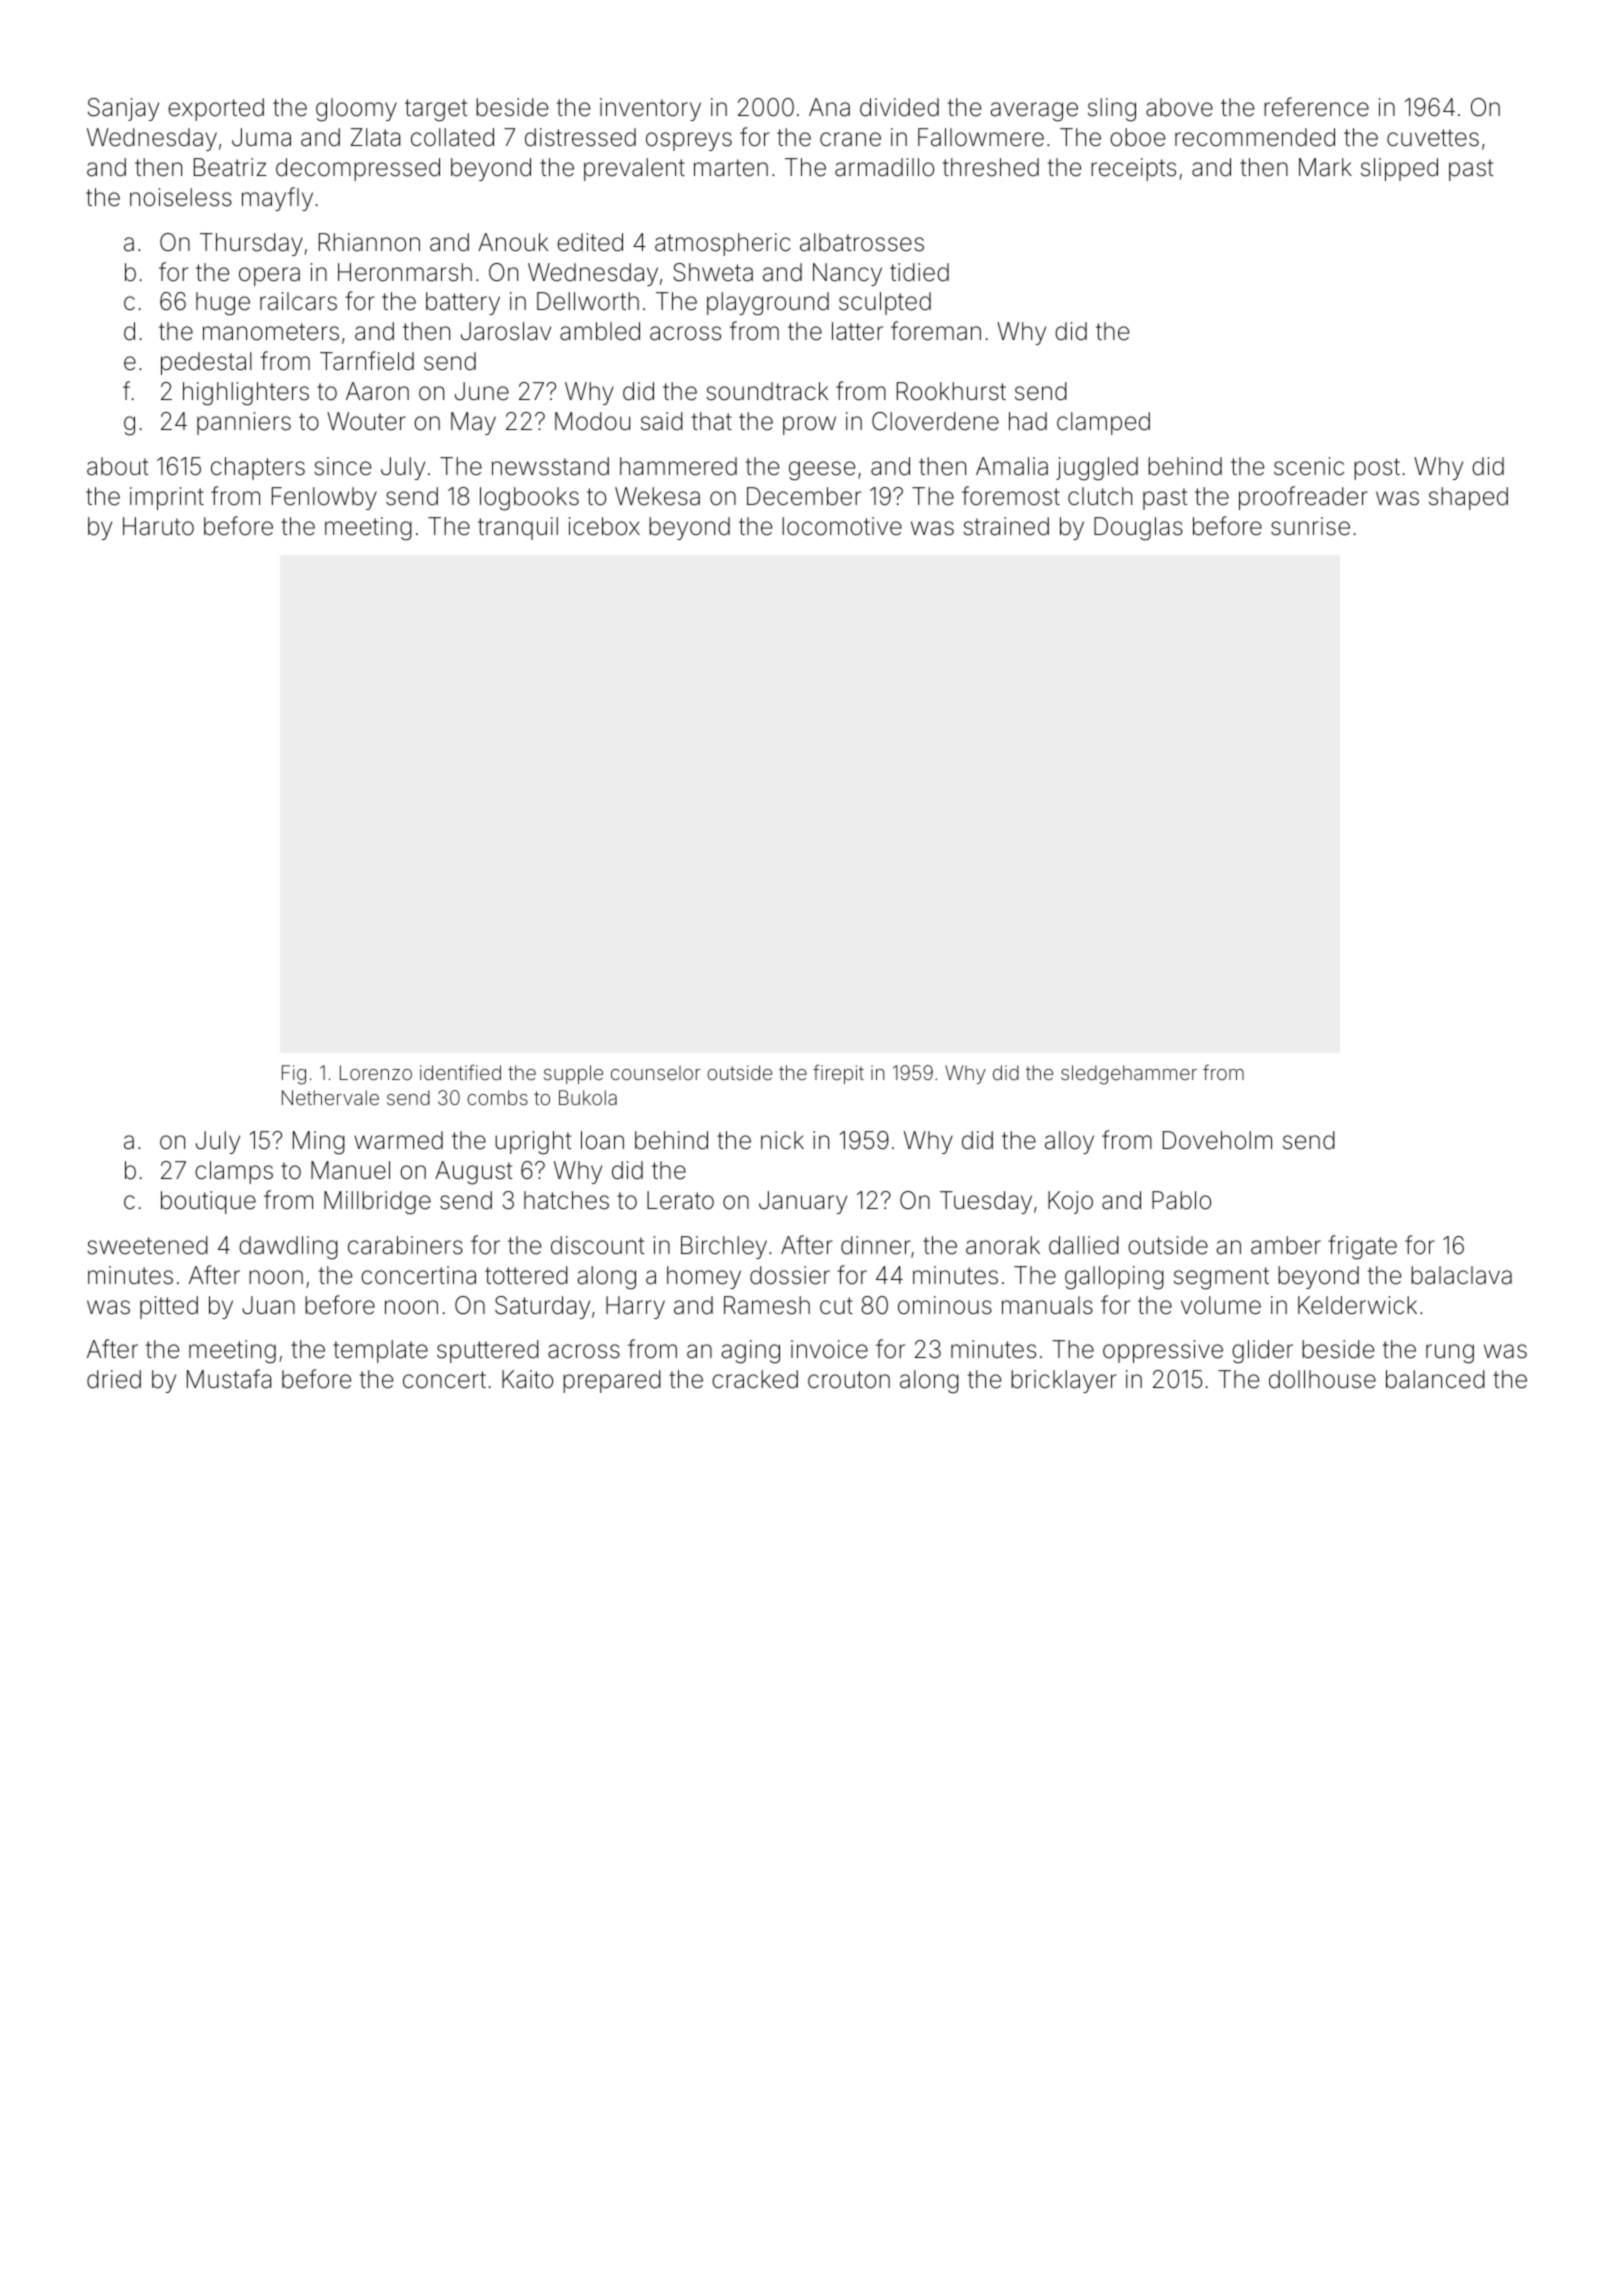  What do you see at coordinates (829, 107) in the document?
I see `Ana` at bounding box center [829, 107].
